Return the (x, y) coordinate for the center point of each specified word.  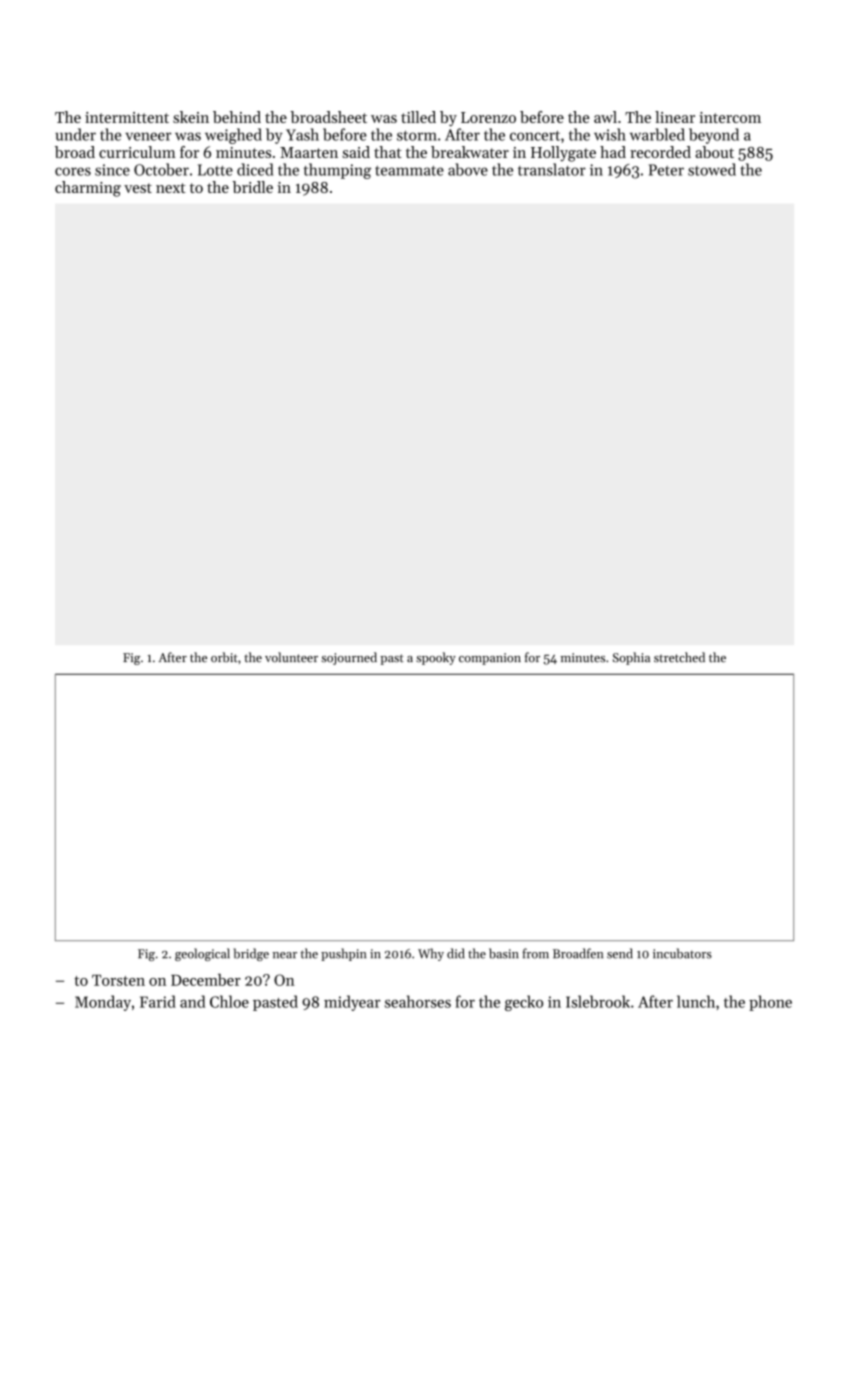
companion (490, 659)
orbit (224, 657)
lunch (696, 1001)
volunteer (291, 657)
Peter (666, 170)
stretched (679, 657)
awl (605, 117)
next (171, 188)
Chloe (229, 1001)
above (468, 169)
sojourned (349, 658)
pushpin (343, 954)
